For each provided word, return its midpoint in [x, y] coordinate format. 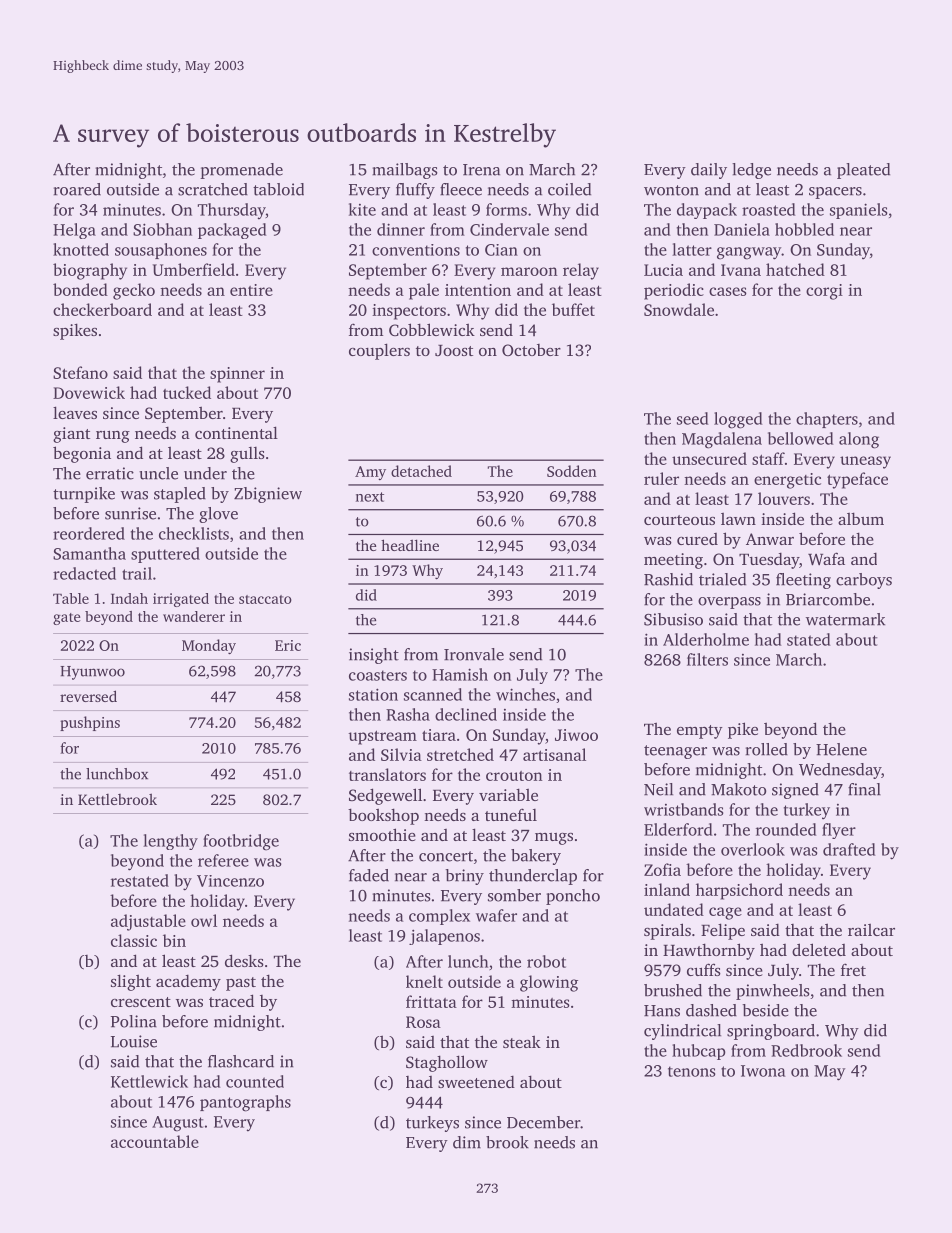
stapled [180, 495]
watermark [845, 619]
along [859, 440]
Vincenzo [230, 881]
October [531, 350]
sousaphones [161, 251]
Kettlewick [149, 1081]
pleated [863, 171]
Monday [209, 646]
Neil [658, 789]
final [864, 789]
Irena [481, 170]
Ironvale [474, 654]
